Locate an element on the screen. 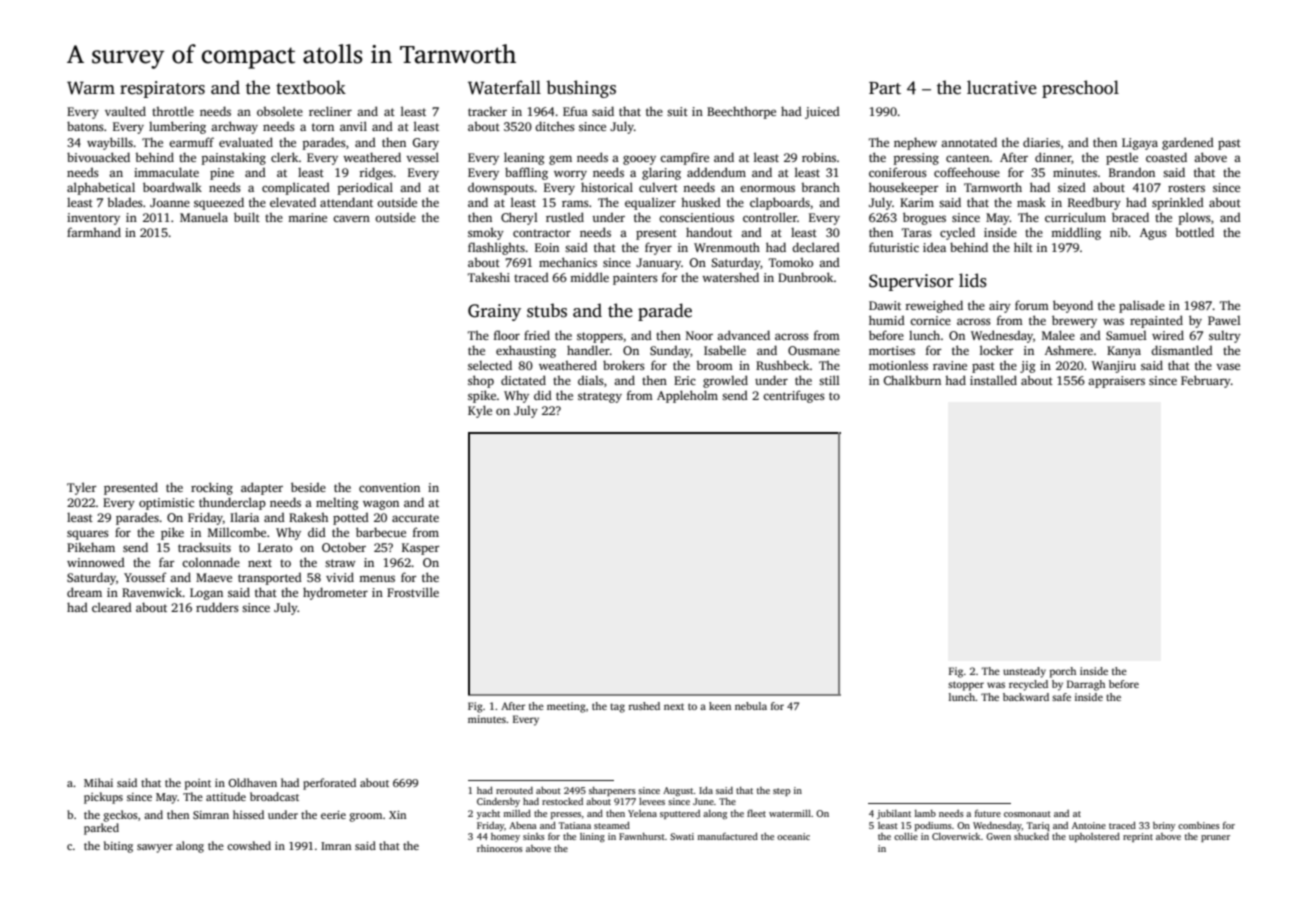 This screenshot has width=1308, height=924. mechanics is located at coordinates (568, 262).
